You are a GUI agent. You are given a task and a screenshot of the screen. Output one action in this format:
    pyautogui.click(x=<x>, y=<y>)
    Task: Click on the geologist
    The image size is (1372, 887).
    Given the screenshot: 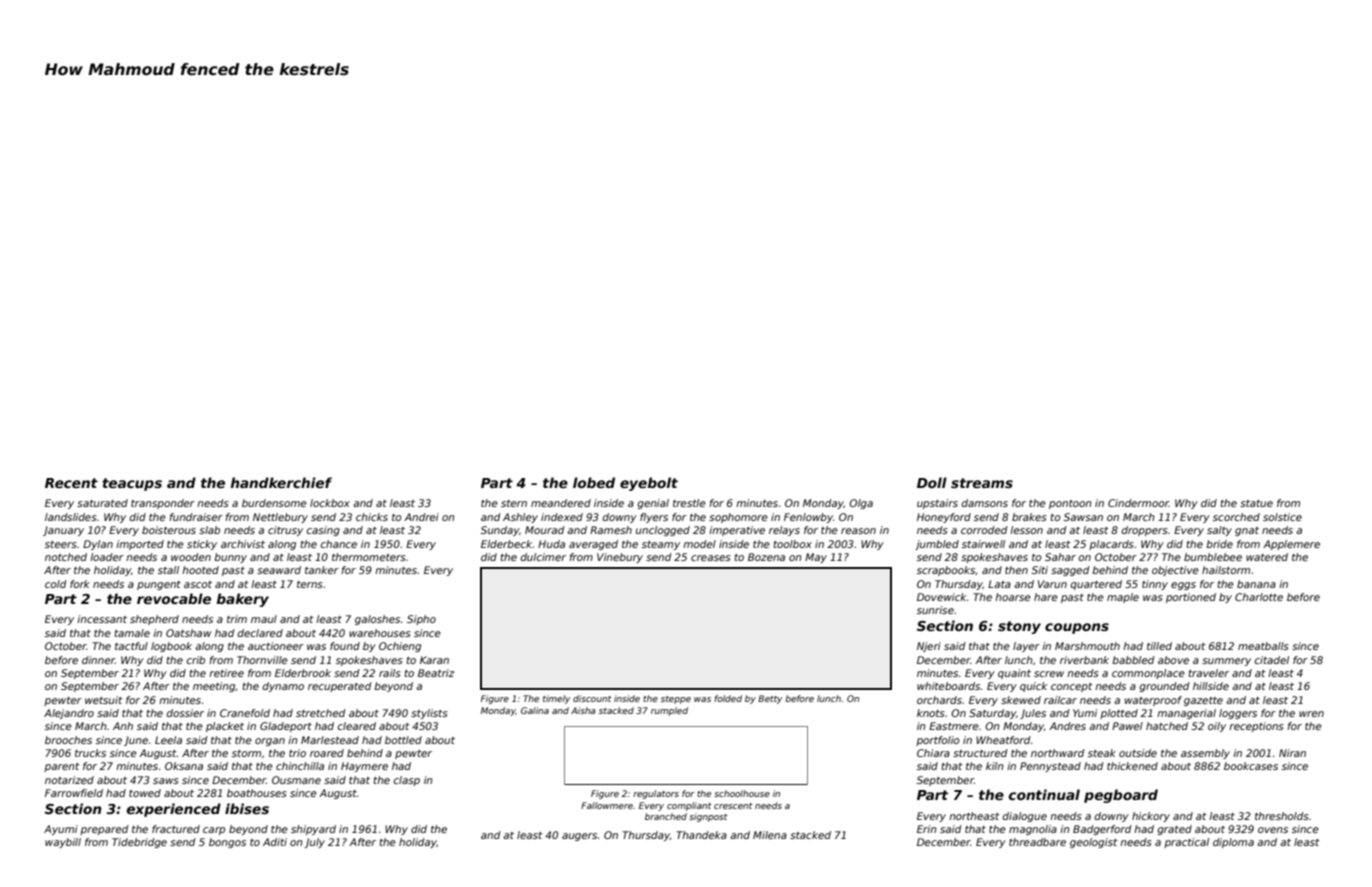 What is the action you would take?
    pyautogui.click(x=1094, y=843)
